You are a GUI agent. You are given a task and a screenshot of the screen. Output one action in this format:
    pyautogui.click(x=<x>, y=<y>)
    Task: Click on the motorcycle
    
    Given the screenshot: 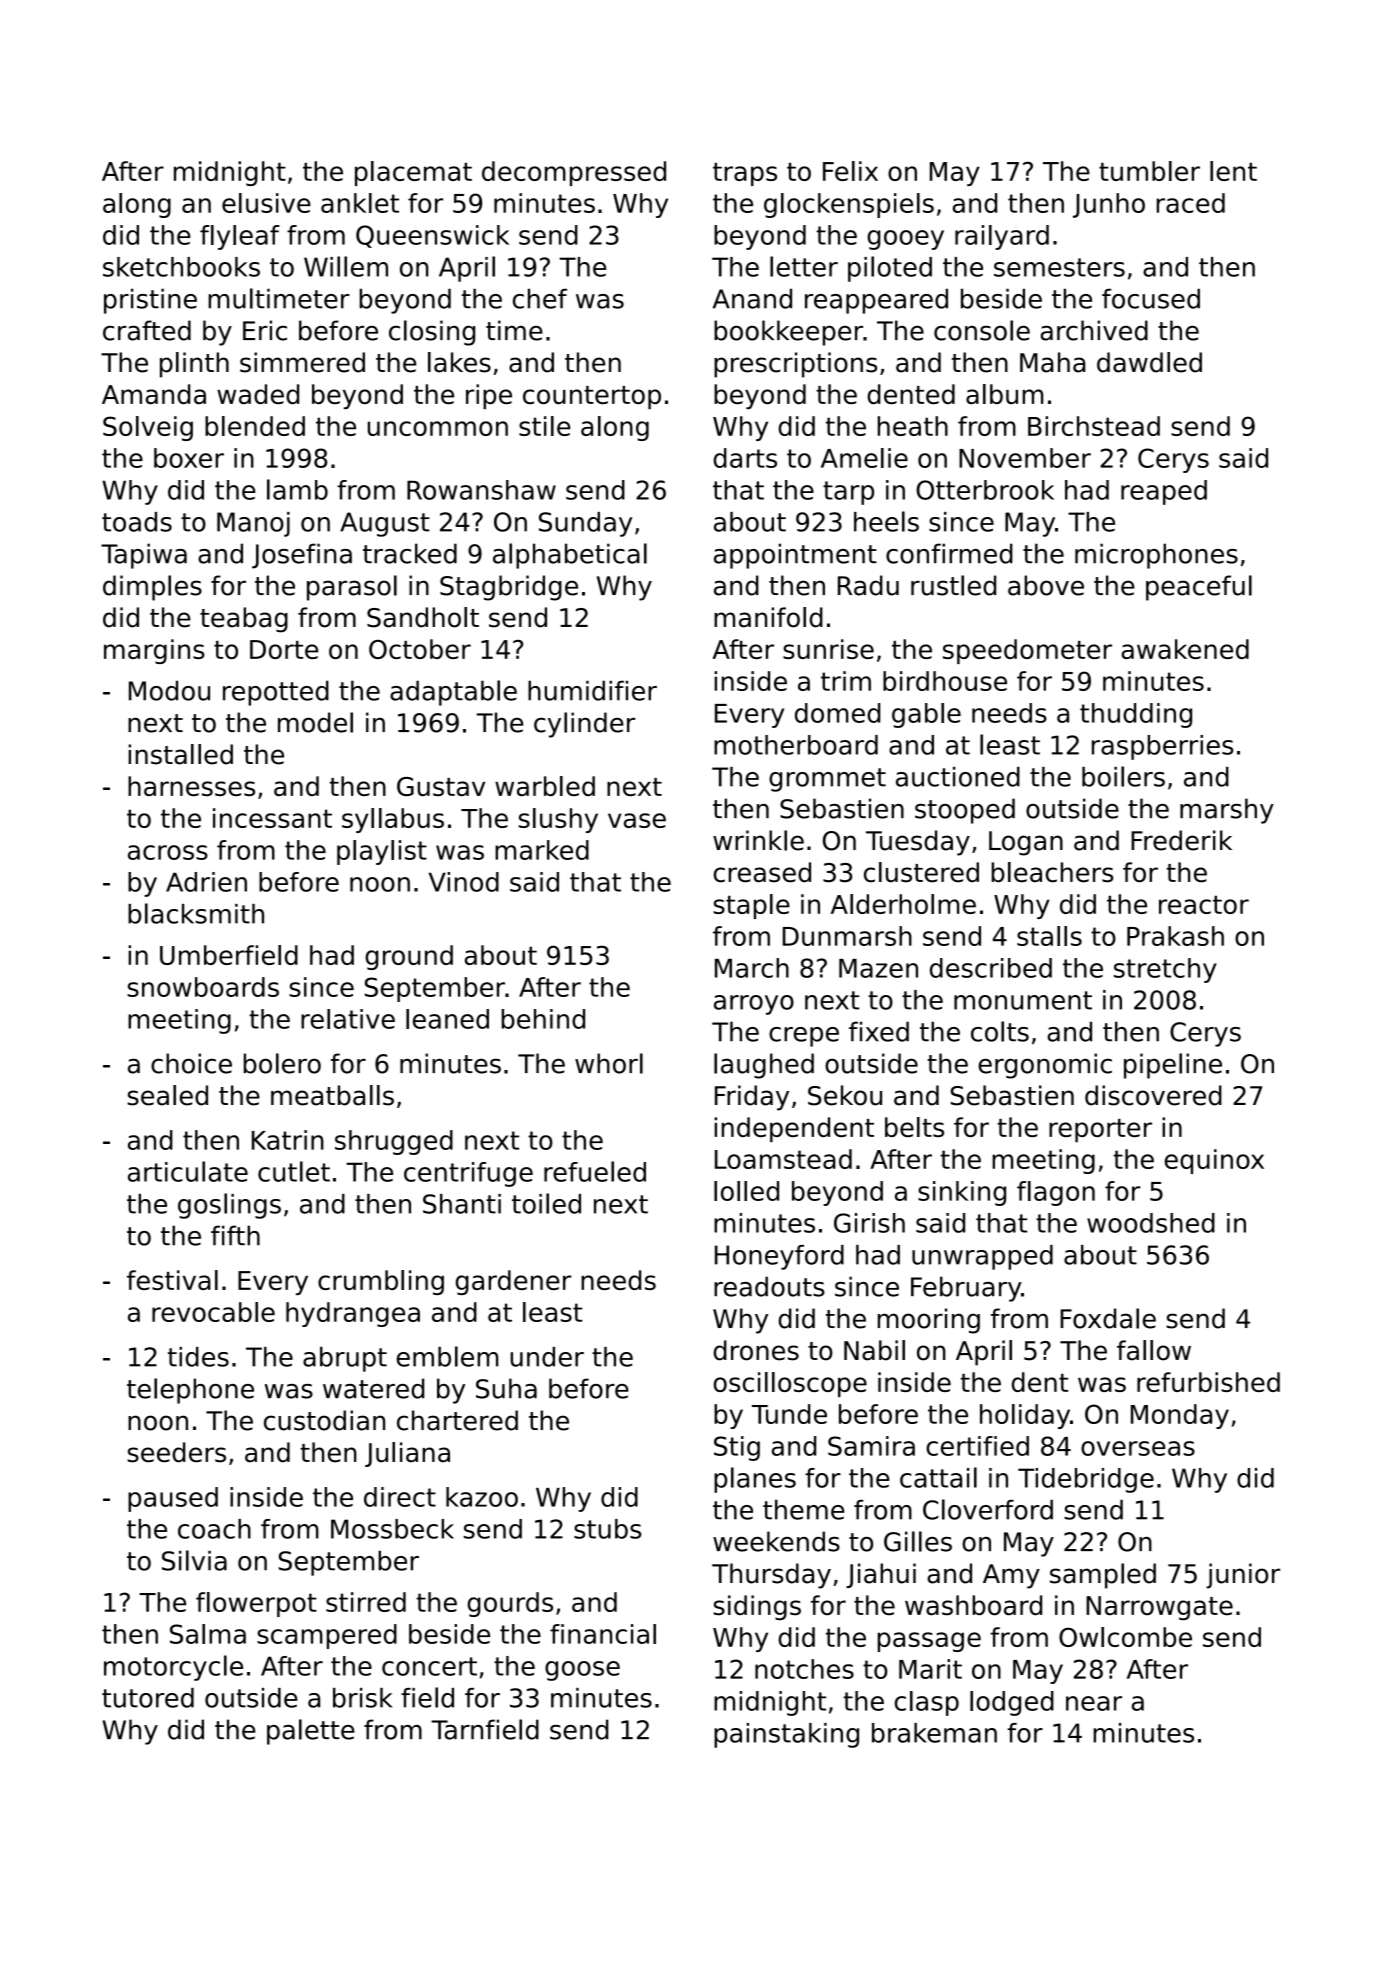 What is the action you would take?
    pyautogui.click(x=173, y=1668)
